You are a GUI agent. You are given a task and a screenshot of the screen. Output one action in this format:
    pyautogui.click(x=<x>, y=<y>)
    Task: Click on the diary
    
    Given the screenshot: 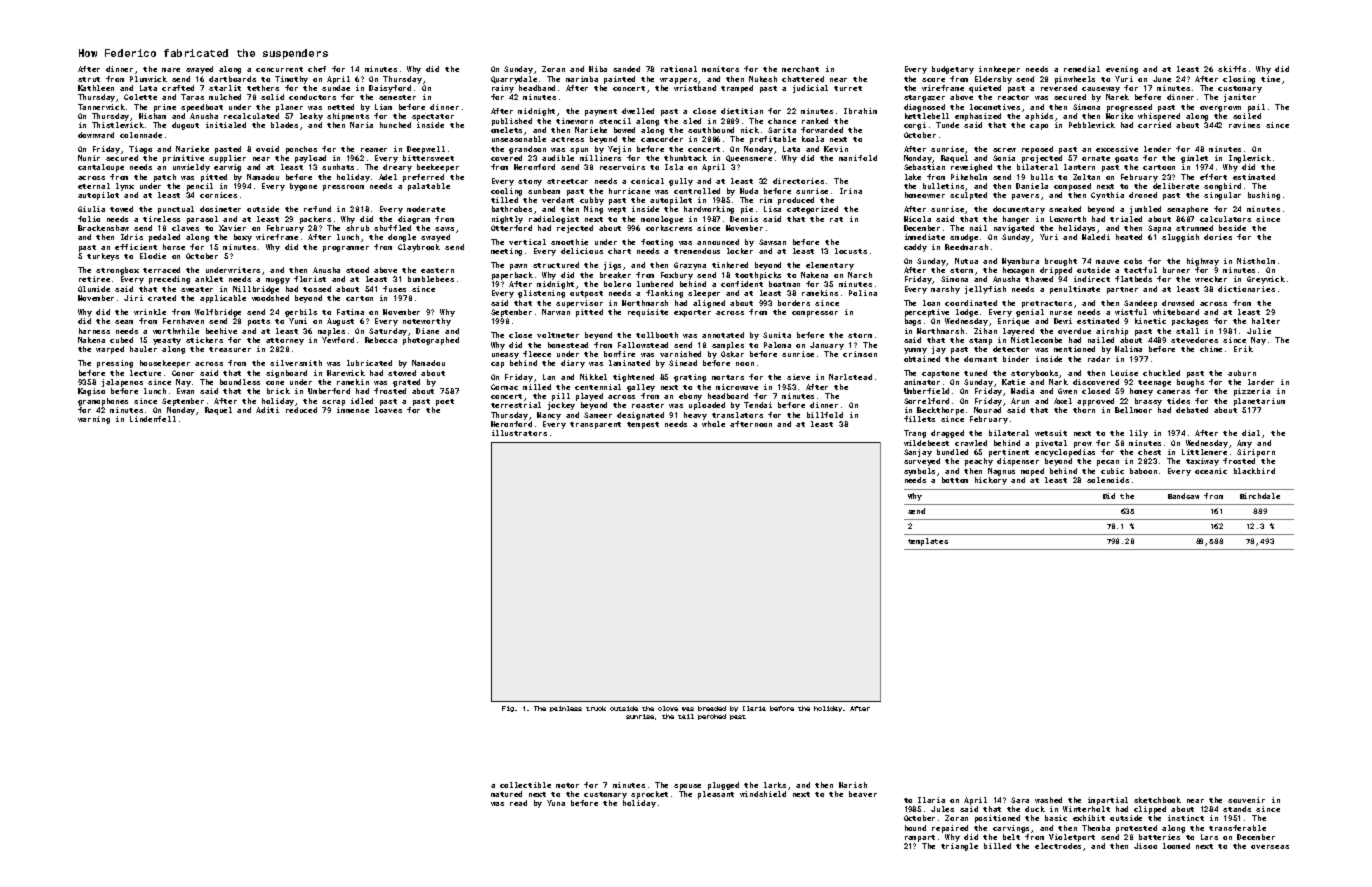 What is the action you would take?
    pyautogui.click(x=573, y=364)
